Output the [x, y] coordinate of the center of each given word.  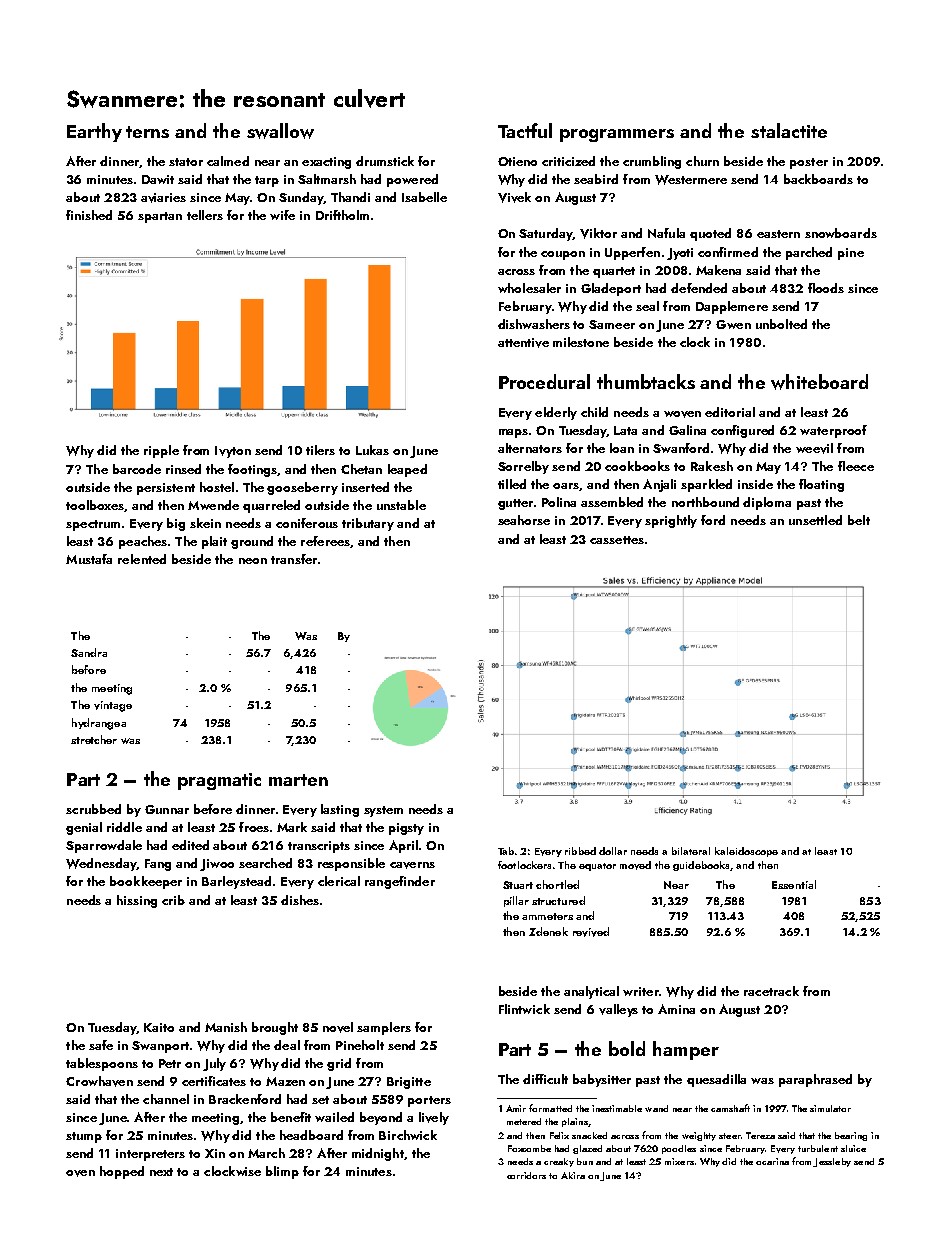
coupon [563, 255]
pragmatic [219, 781]
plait [214, 542]
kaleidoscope [746, 852]
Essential [794, 884]
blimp [282, 1172]
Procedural [544, 381]
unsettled [815, 520]
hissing [137, 901]
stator [186, 162]
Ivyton [233, 452]
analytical [591, 992]
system [383, 811]
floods [826, 288]
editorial [730, 412]
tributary [368, 524]
